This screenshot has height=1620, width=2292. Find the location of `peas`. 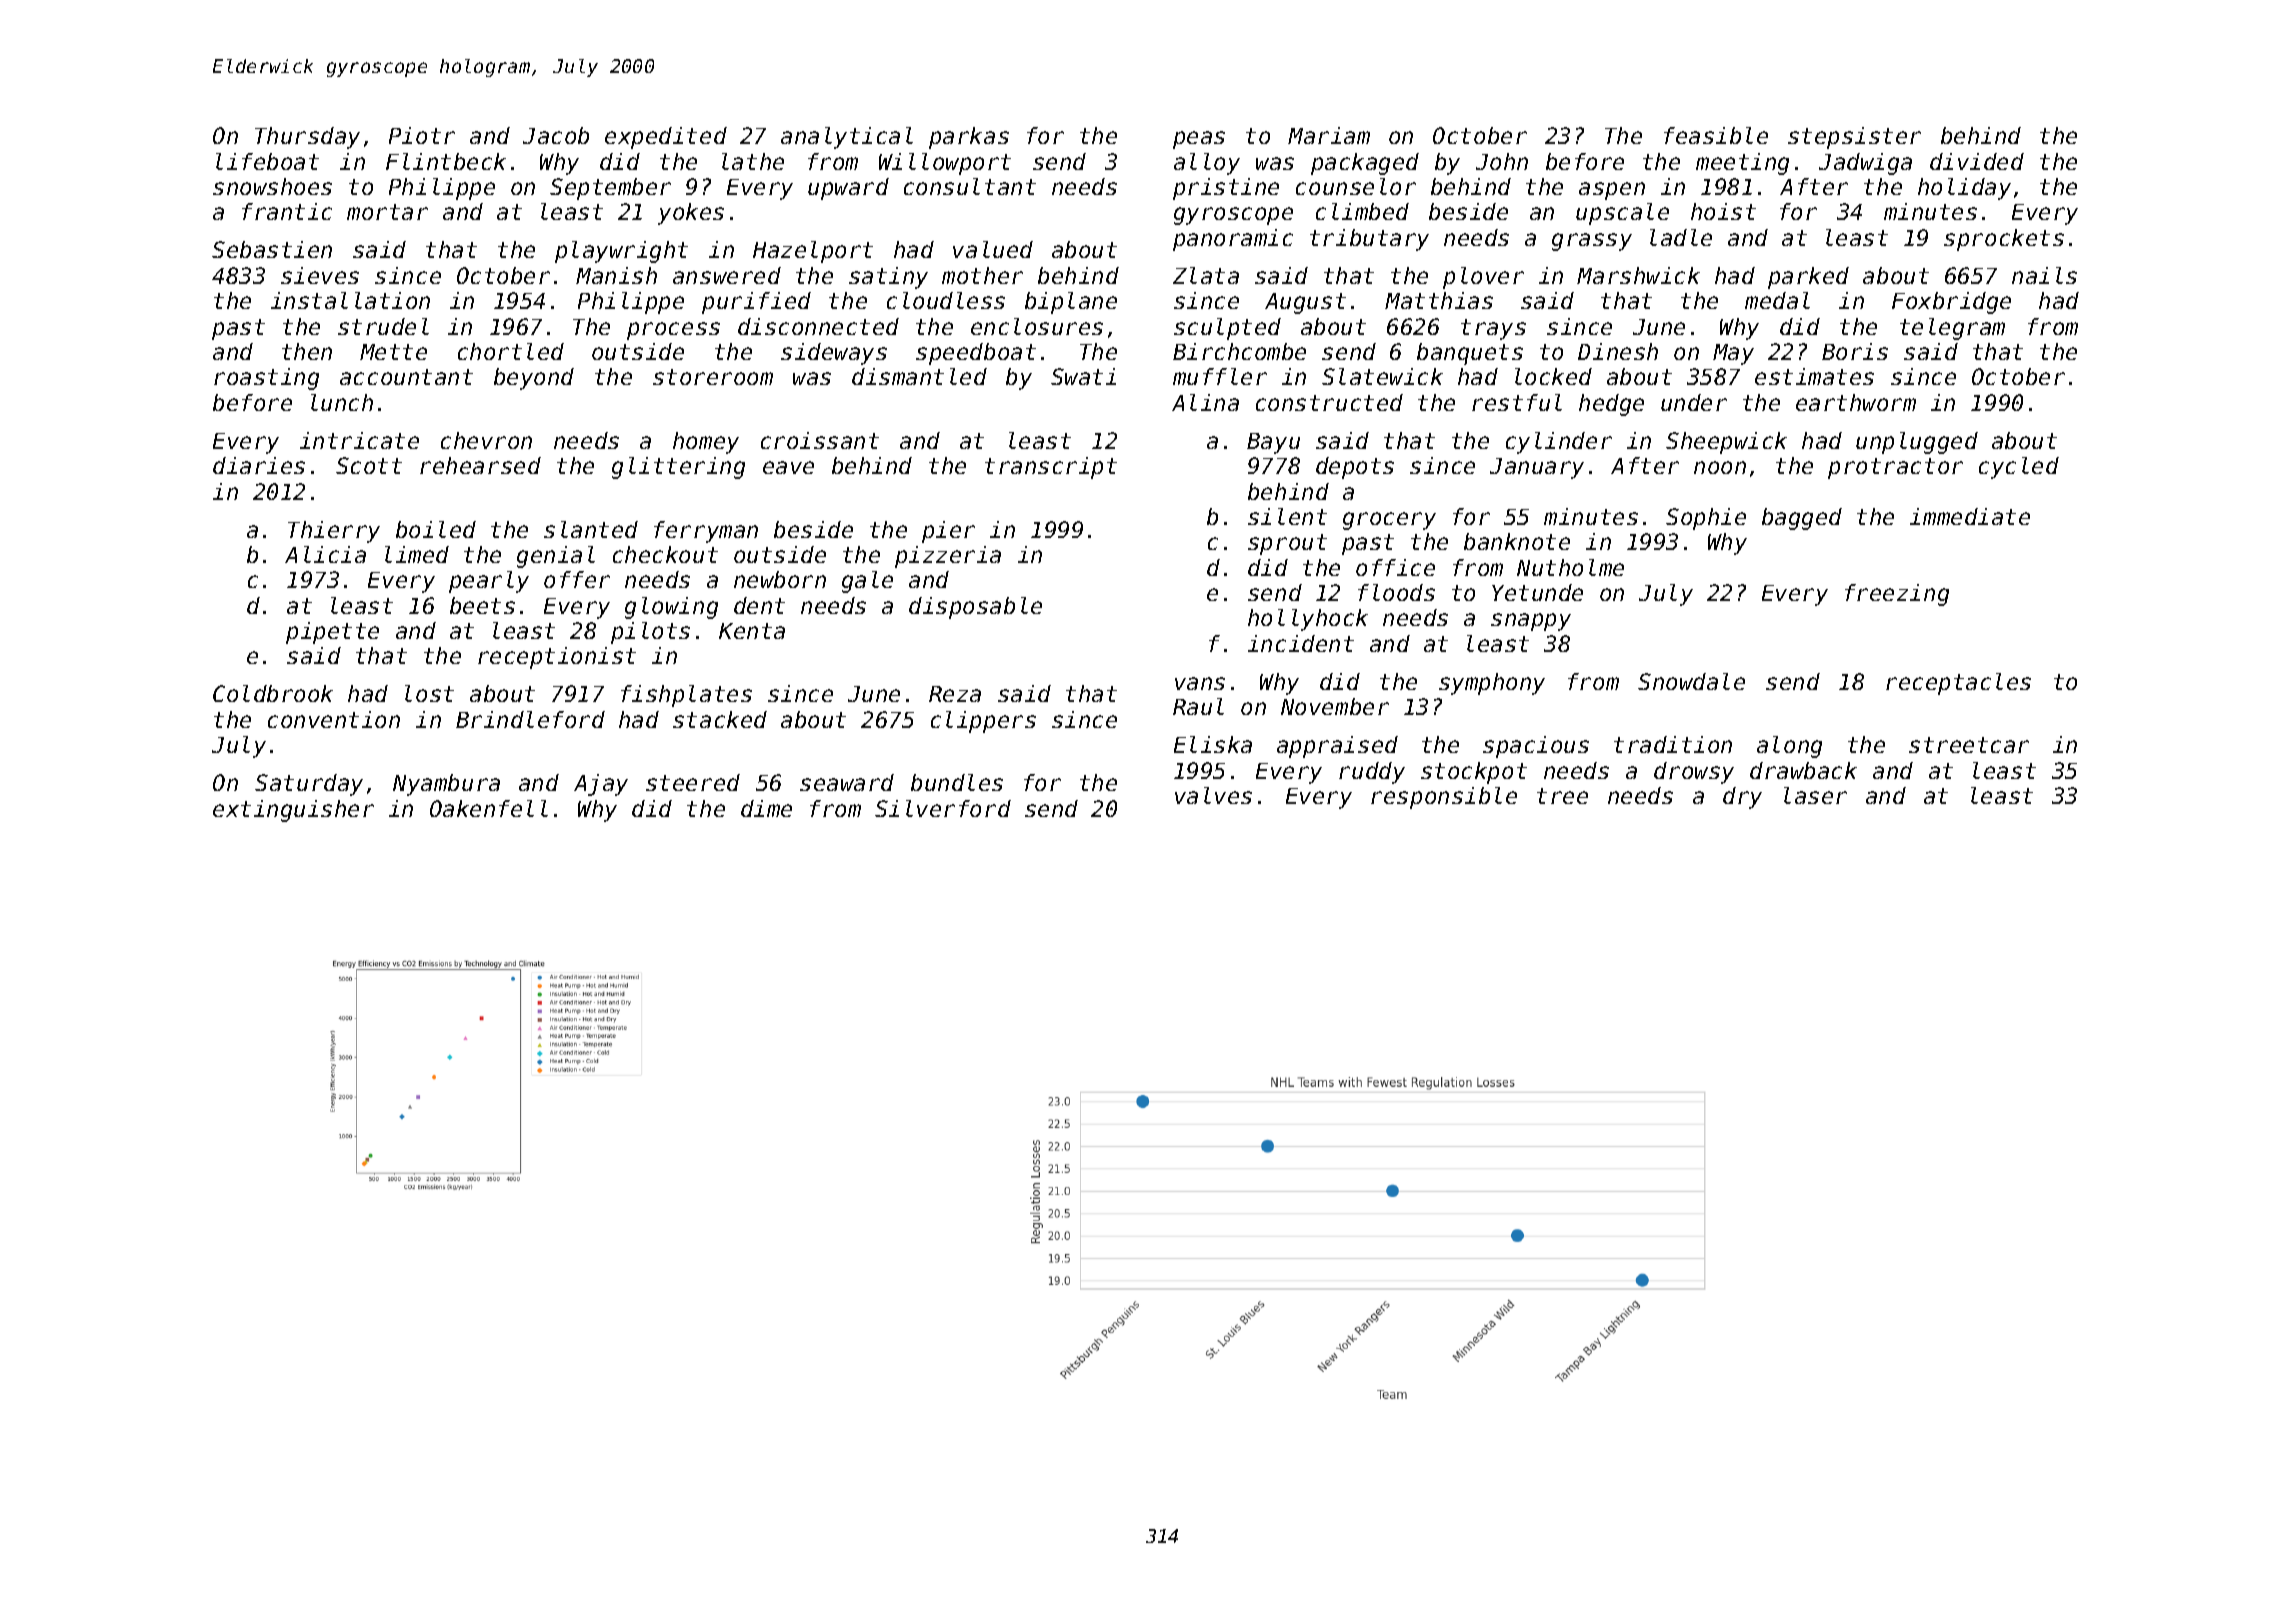

peas is located at coordinates (1199, 140).
